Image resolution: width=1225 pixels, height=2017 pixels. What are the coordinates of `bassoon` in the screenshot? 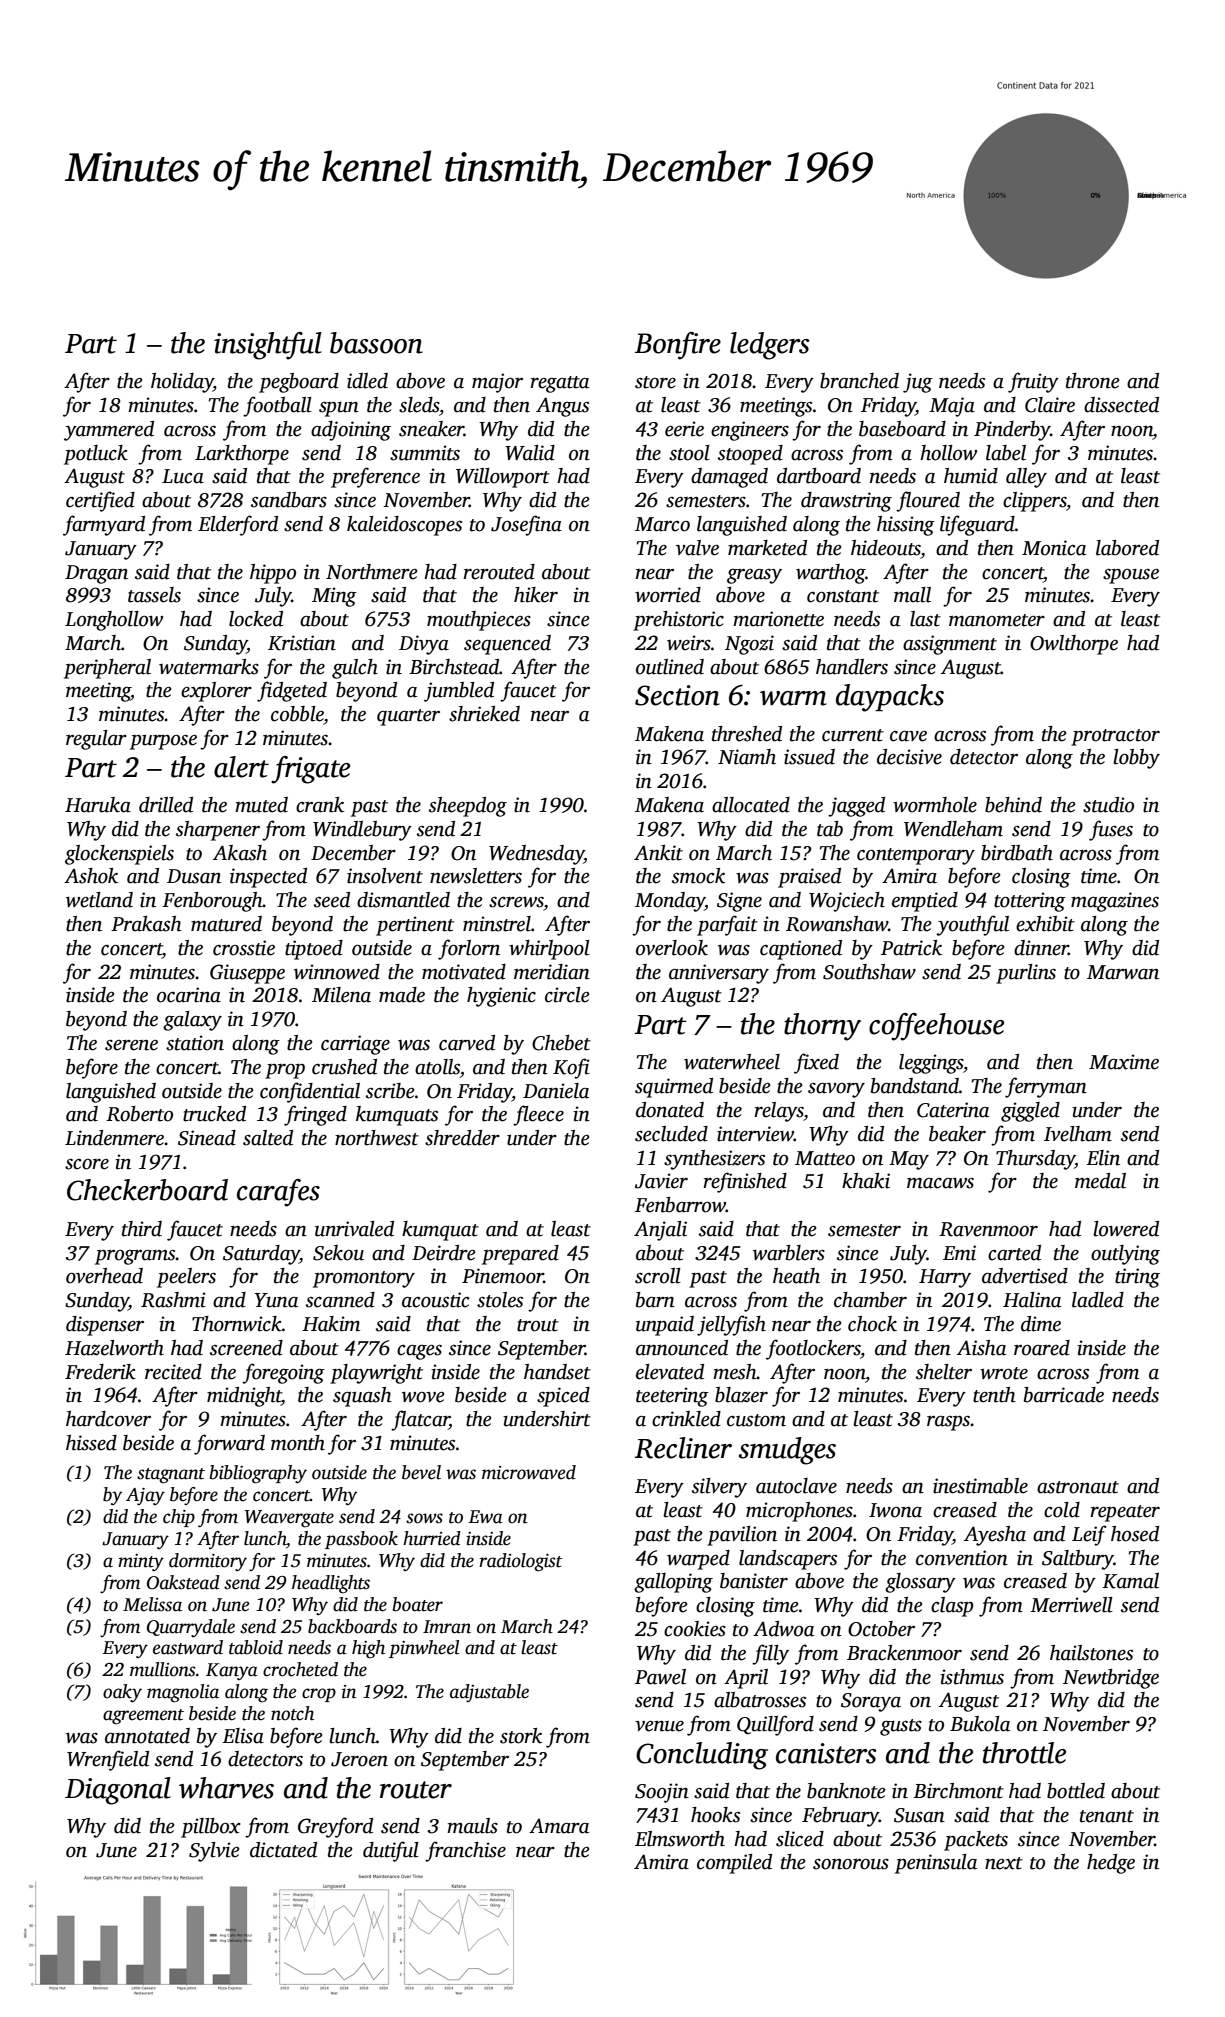 It's located at (376, 343).
